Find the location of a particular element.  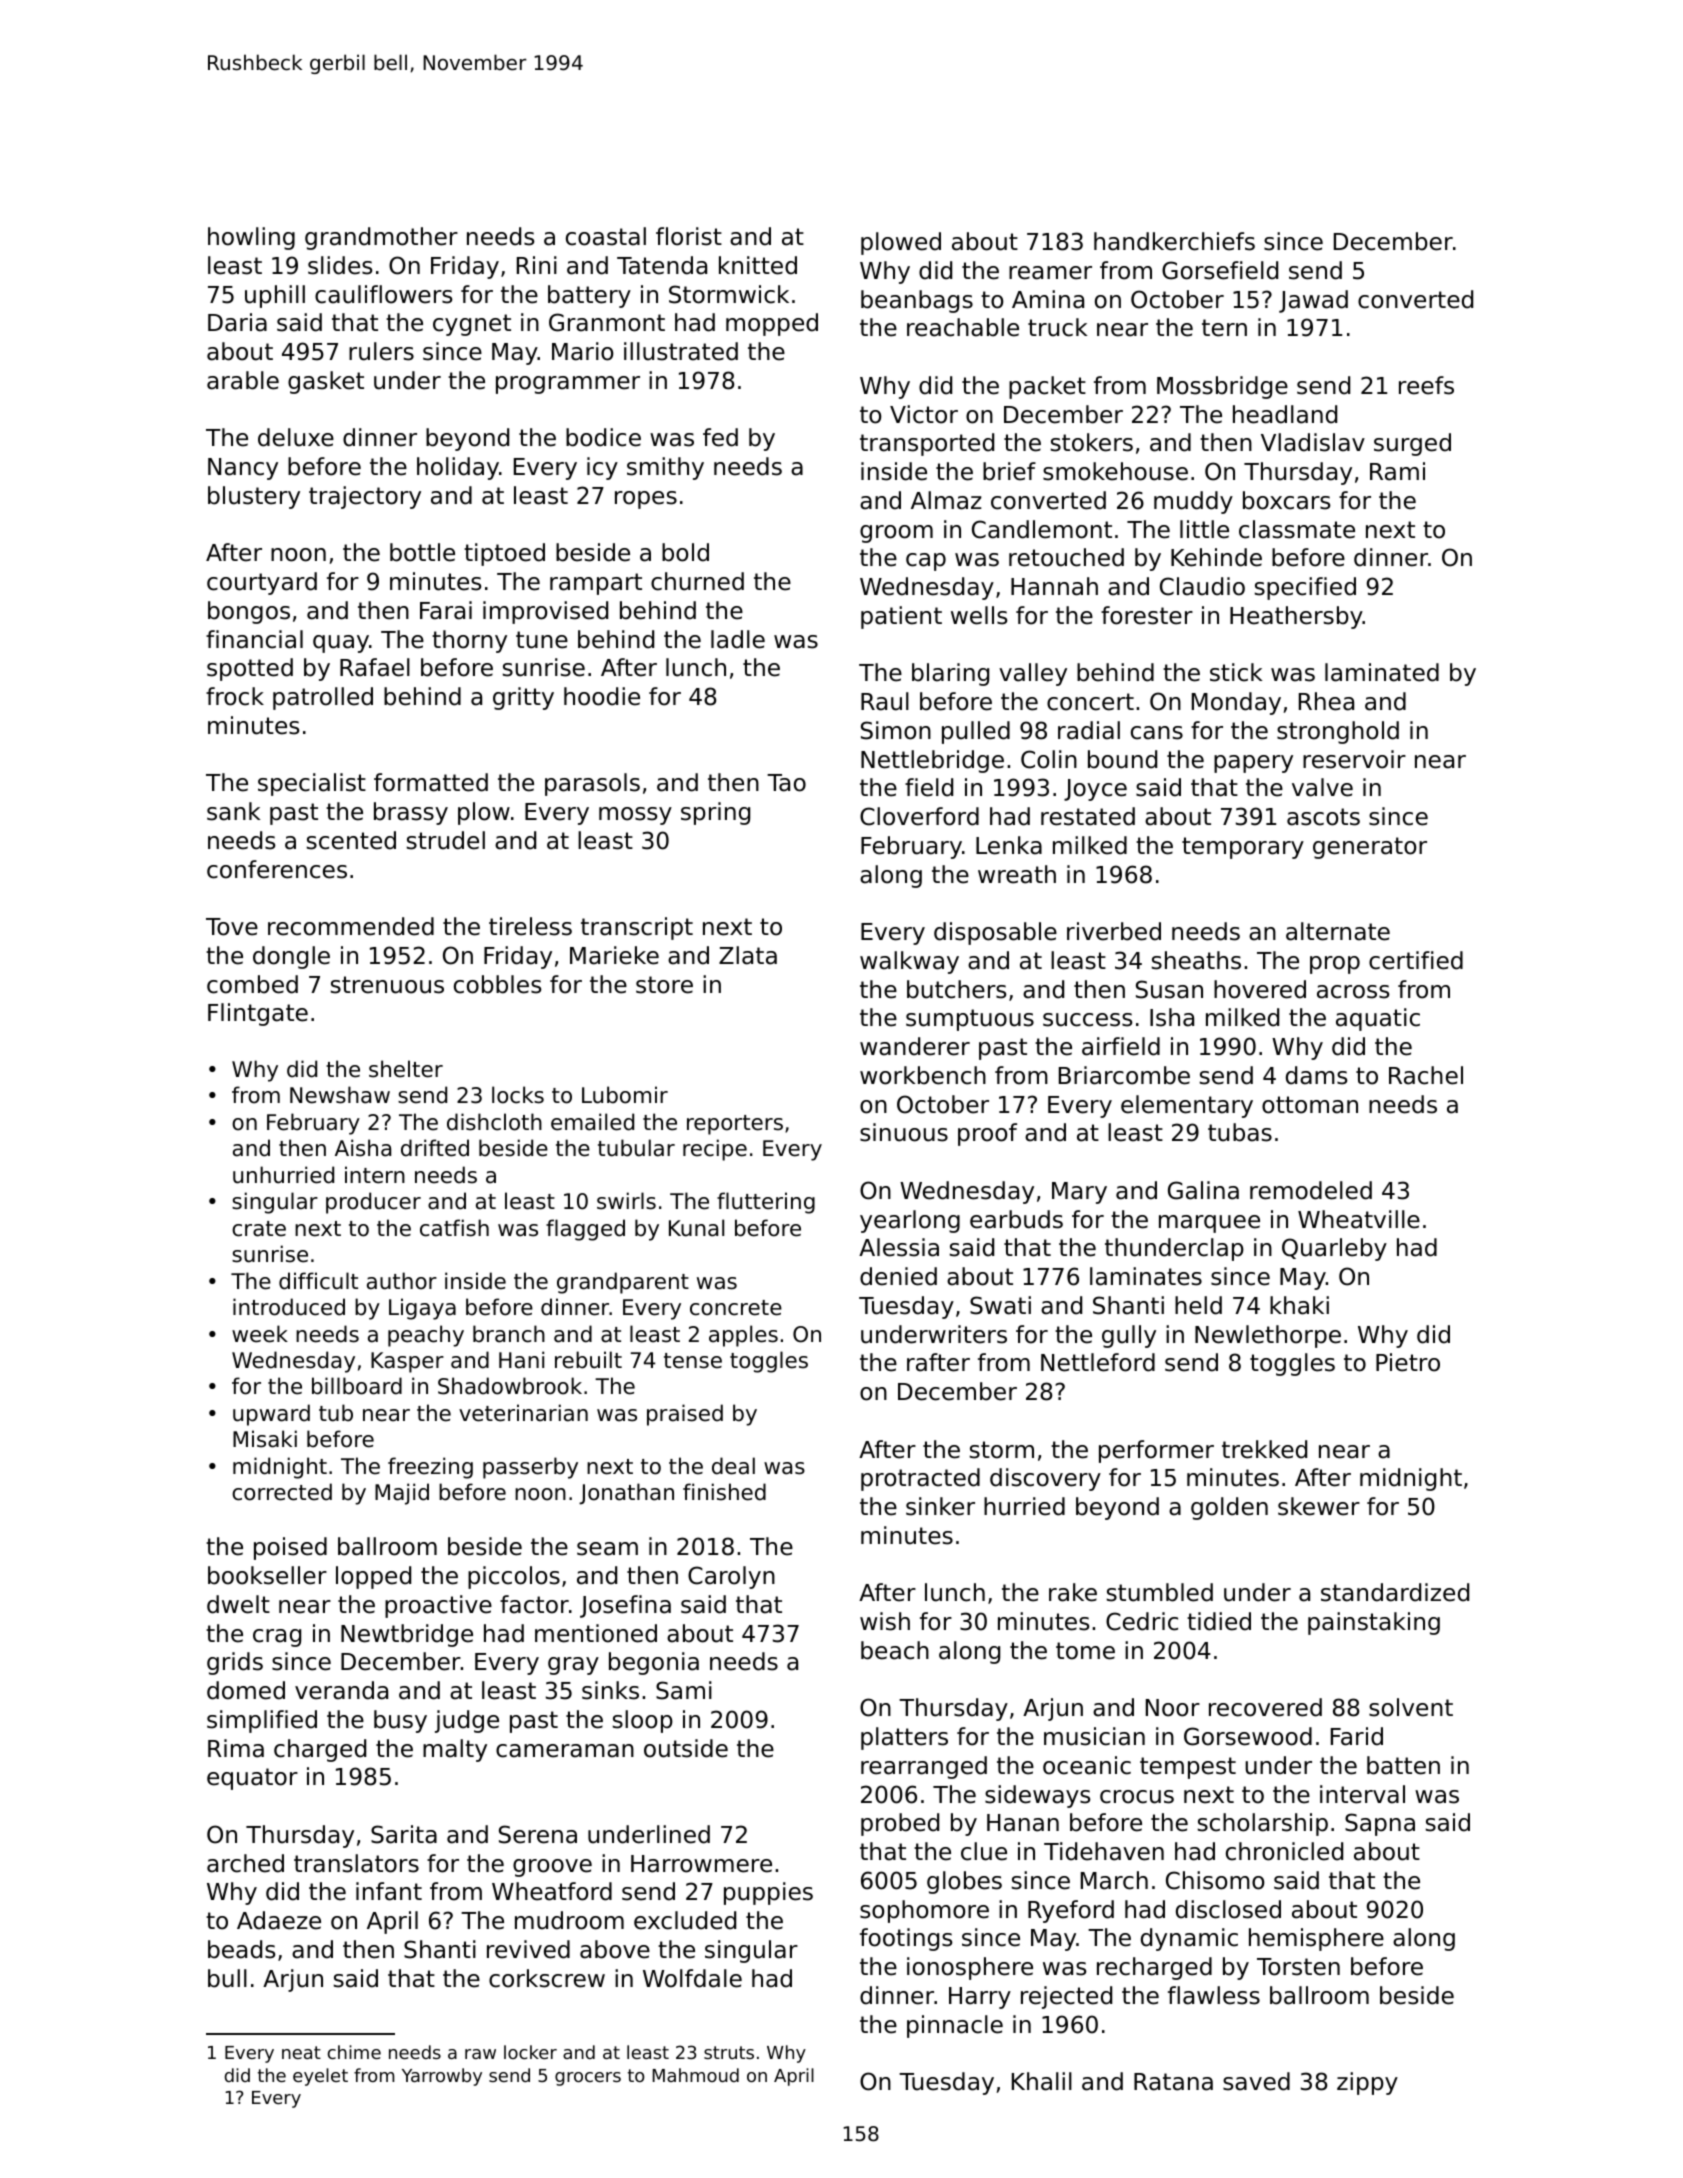

tempest is located at coordinates (1188, 1768).
